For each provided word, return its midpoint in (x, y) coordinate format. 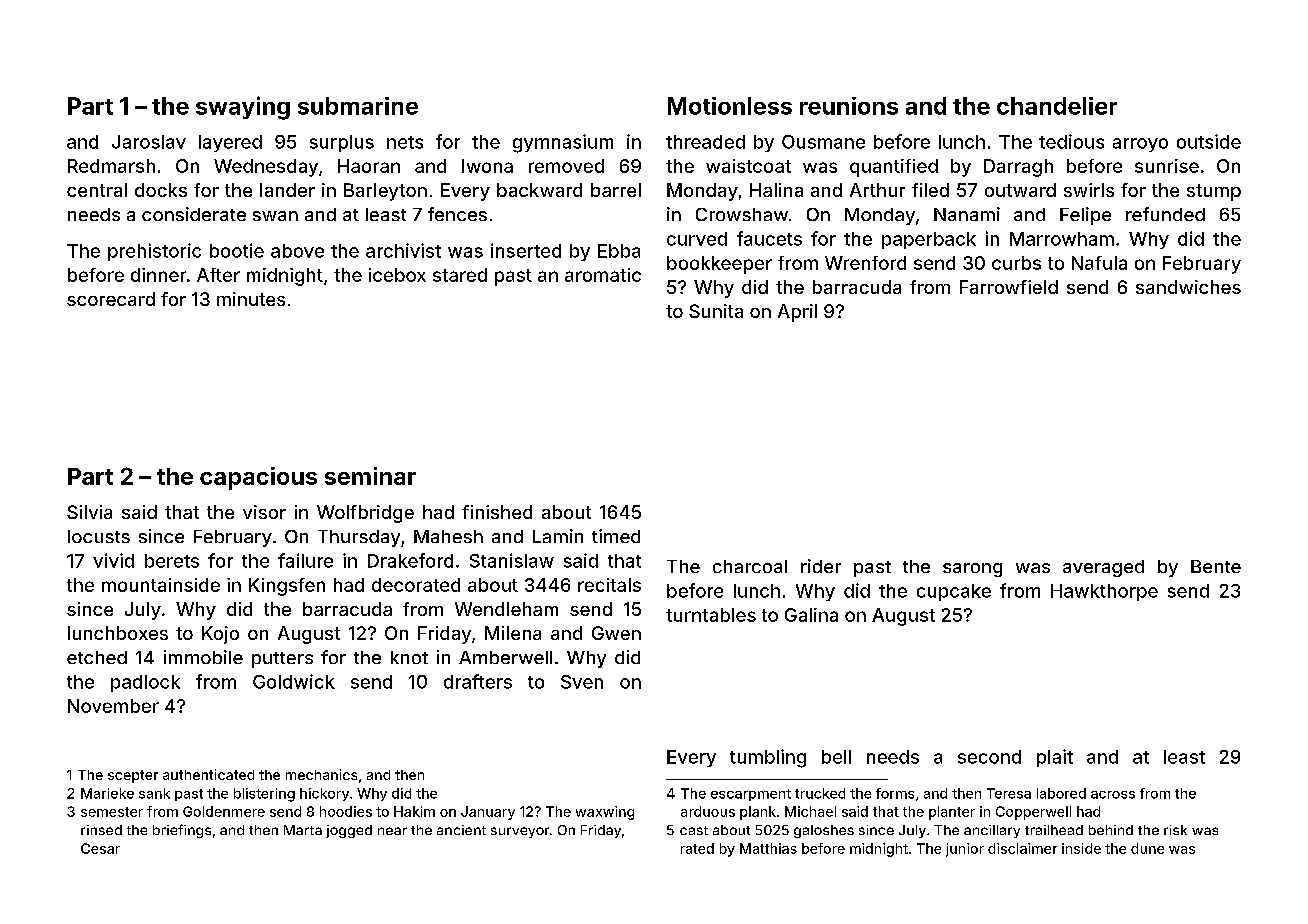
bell (836, 757)
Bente (1216, 566)
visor (264, 512)
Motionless (730, 106)
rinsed (101, 830)
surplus (342, 143)
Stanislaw (512, 560)
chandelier (1057, 106)
